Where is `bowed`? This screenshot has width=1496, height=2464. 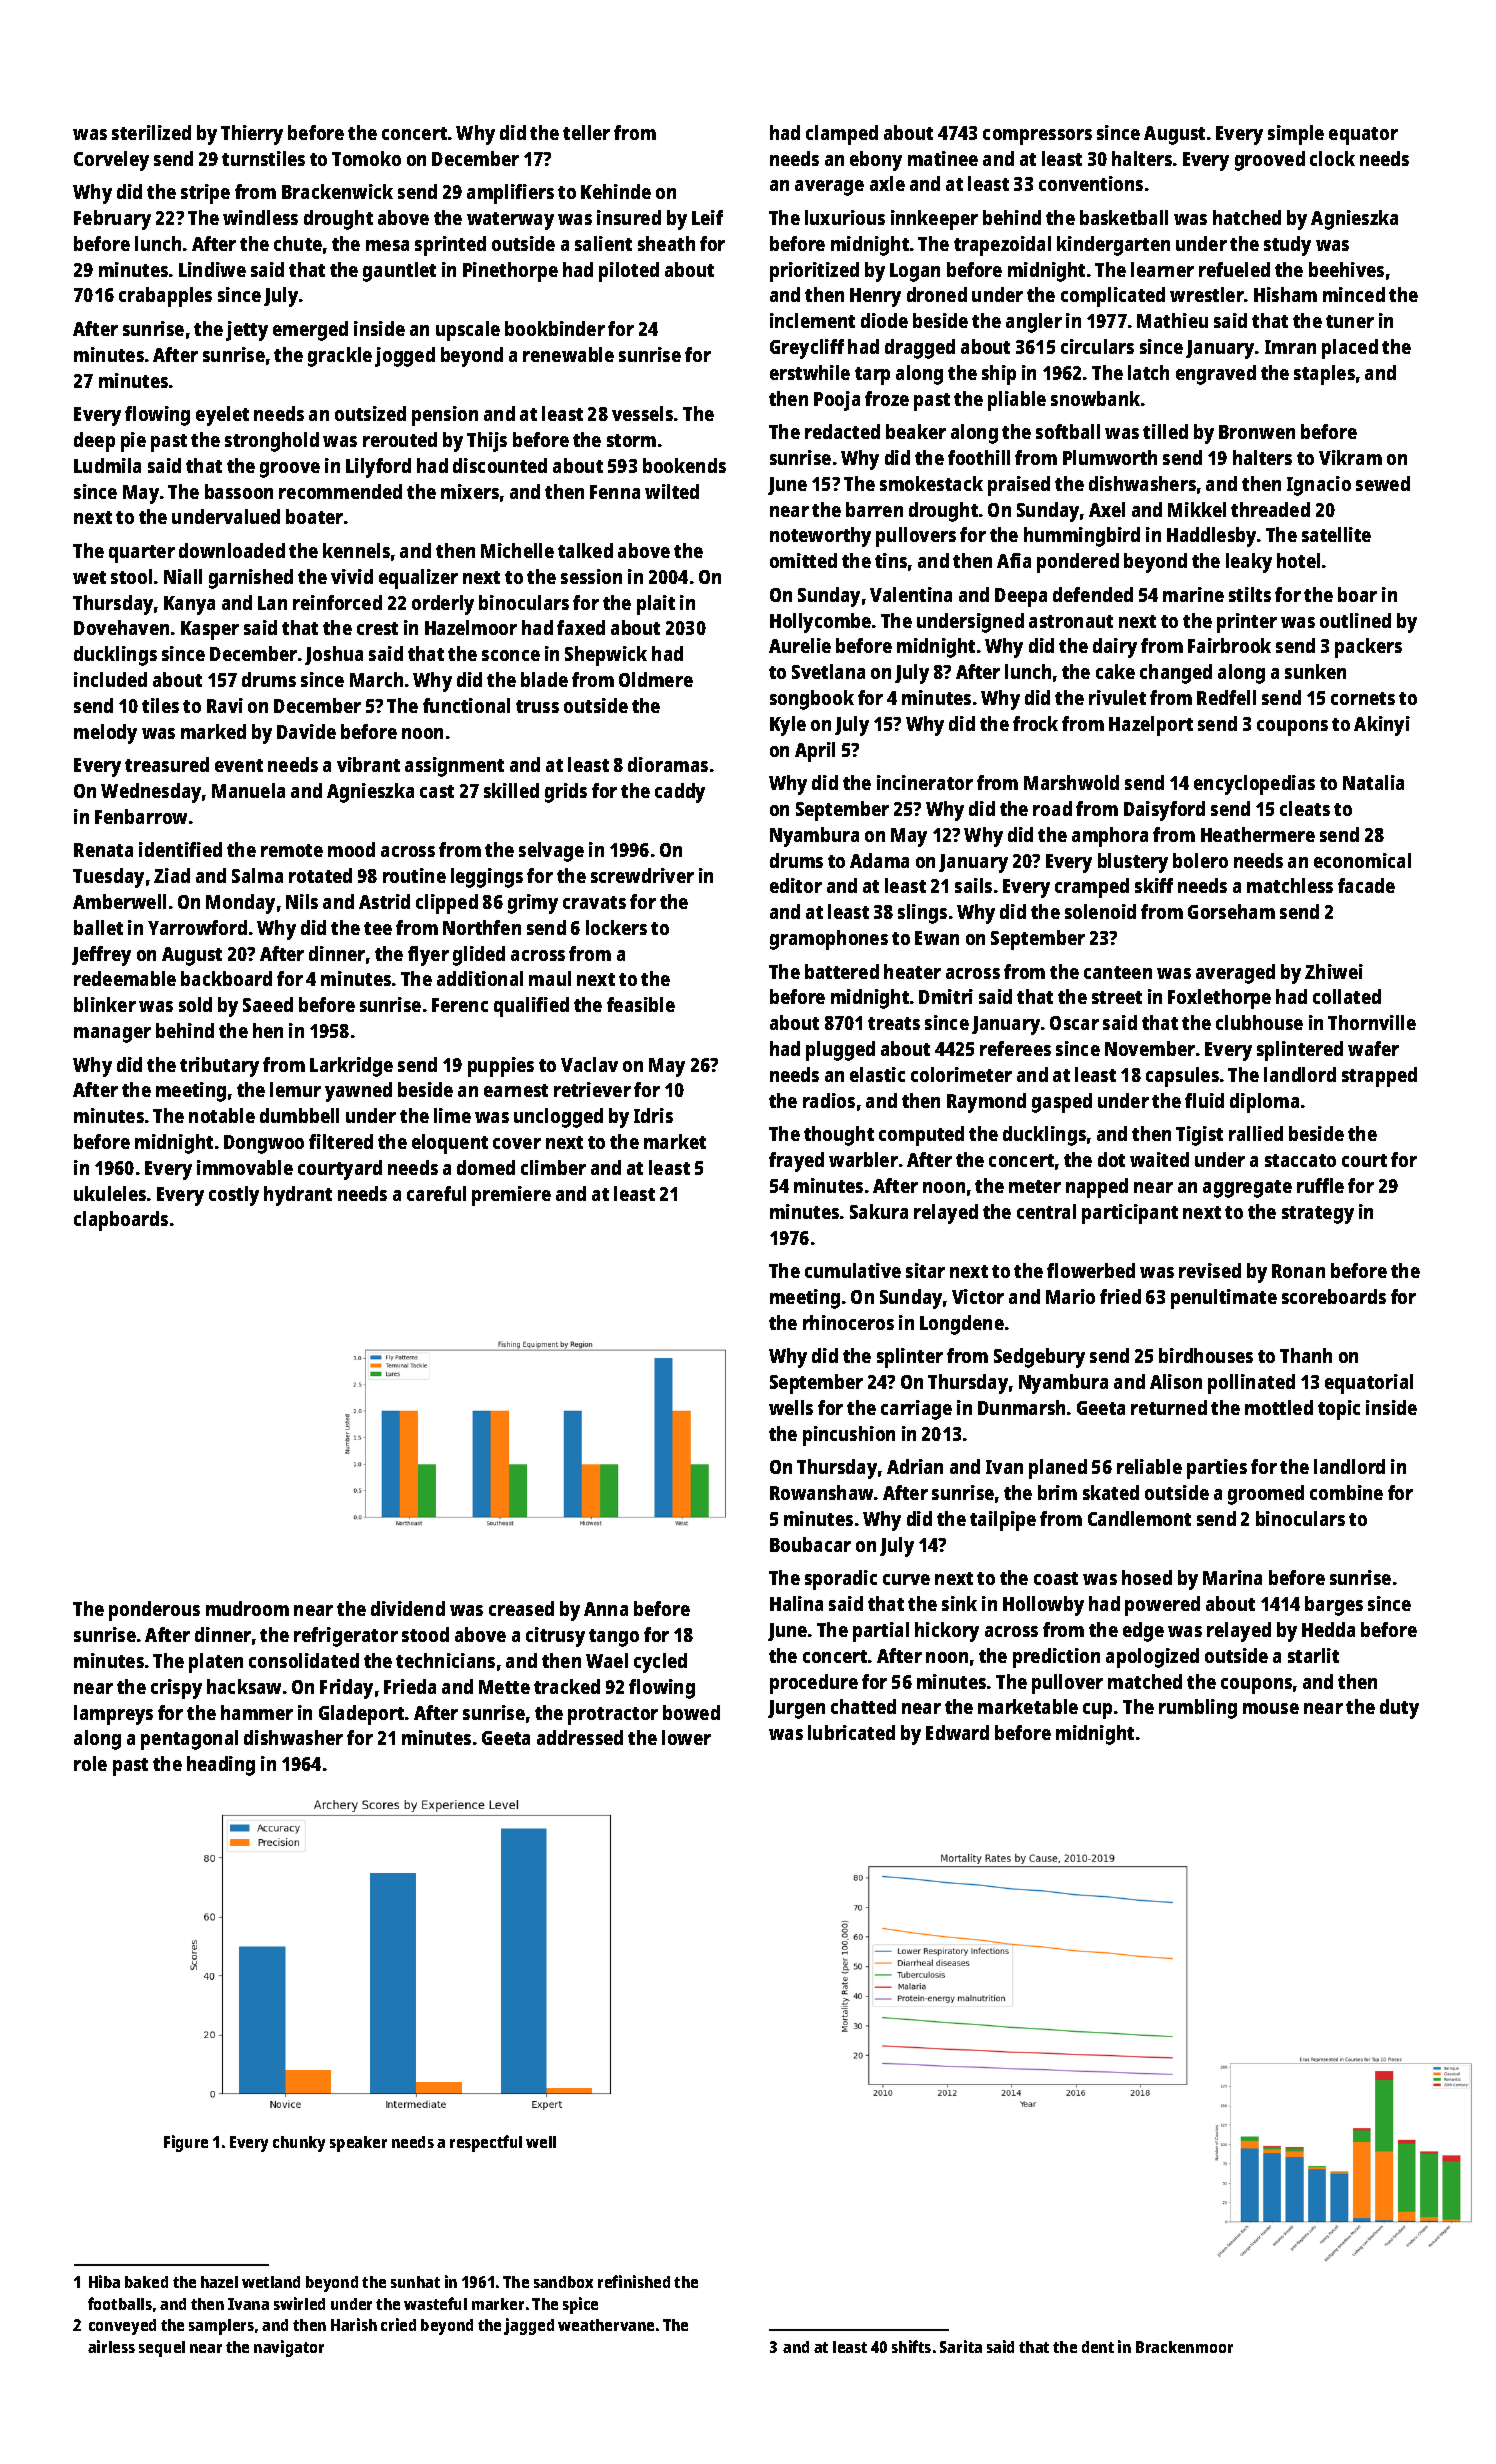
bowed is located at coordinates (691, 1712).
